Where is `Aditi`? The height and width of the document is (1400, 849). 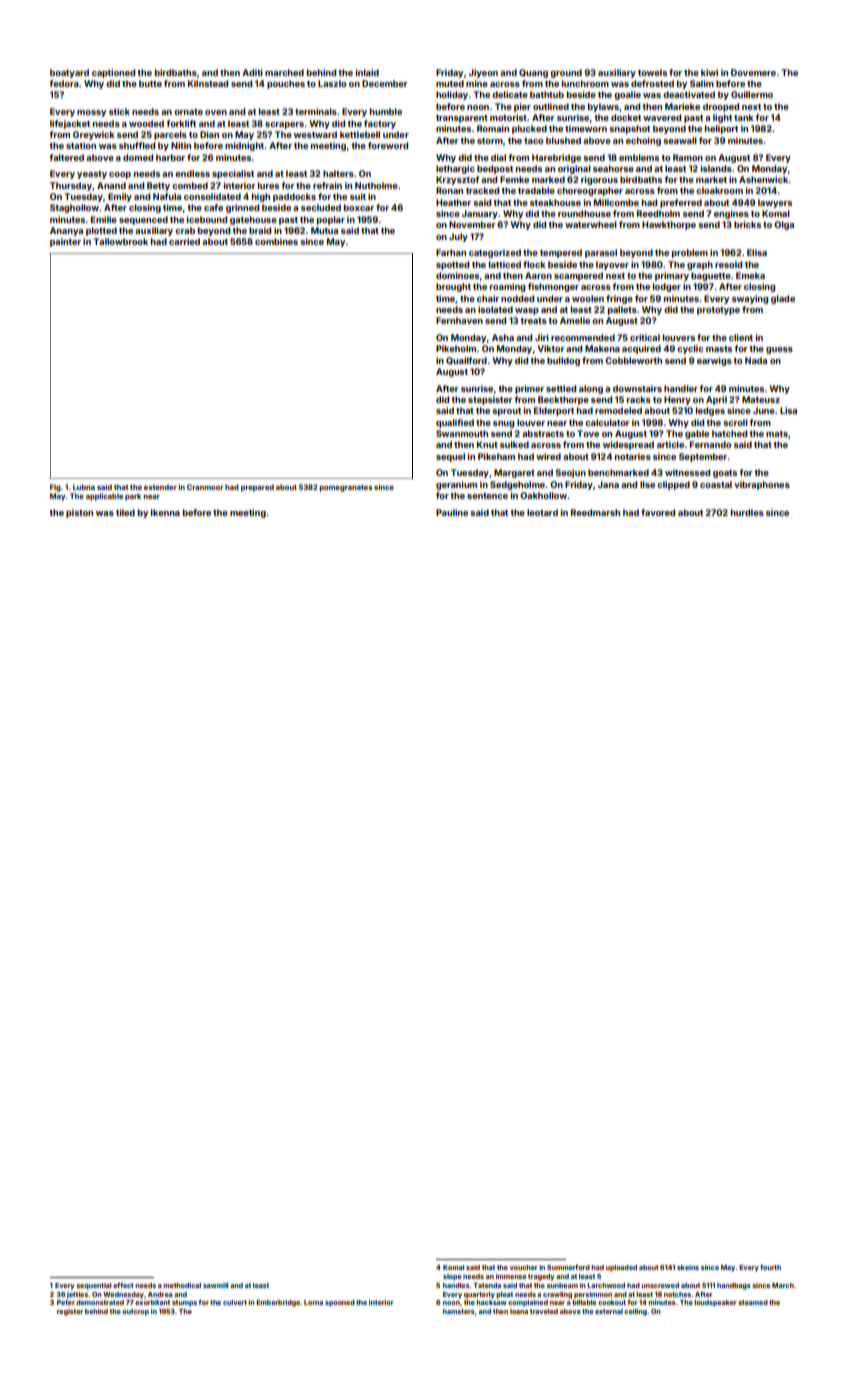 Aditi is located at coordinates (252, 72).
